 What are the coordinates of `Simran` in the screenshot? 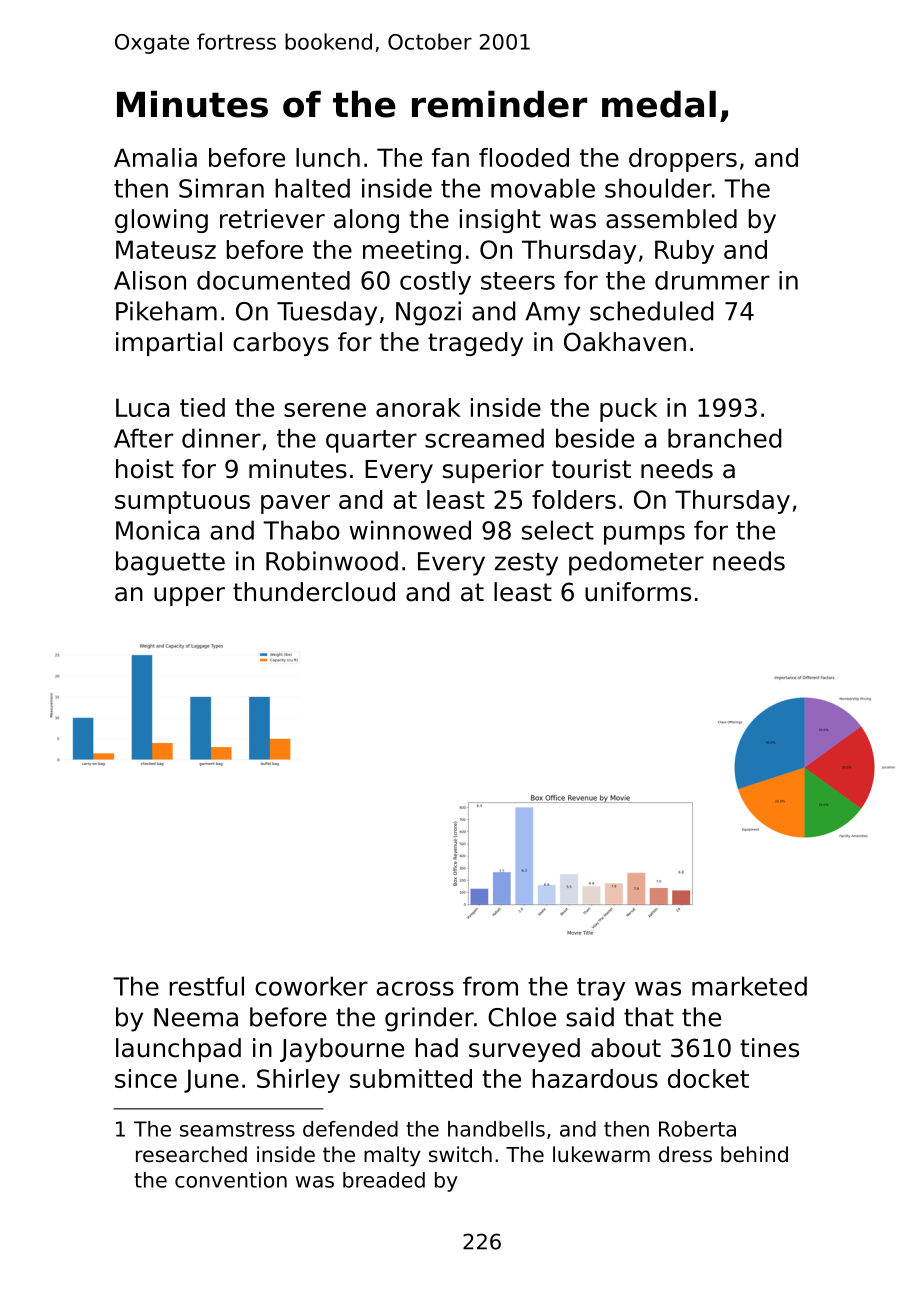 It's located at (221, 188).
